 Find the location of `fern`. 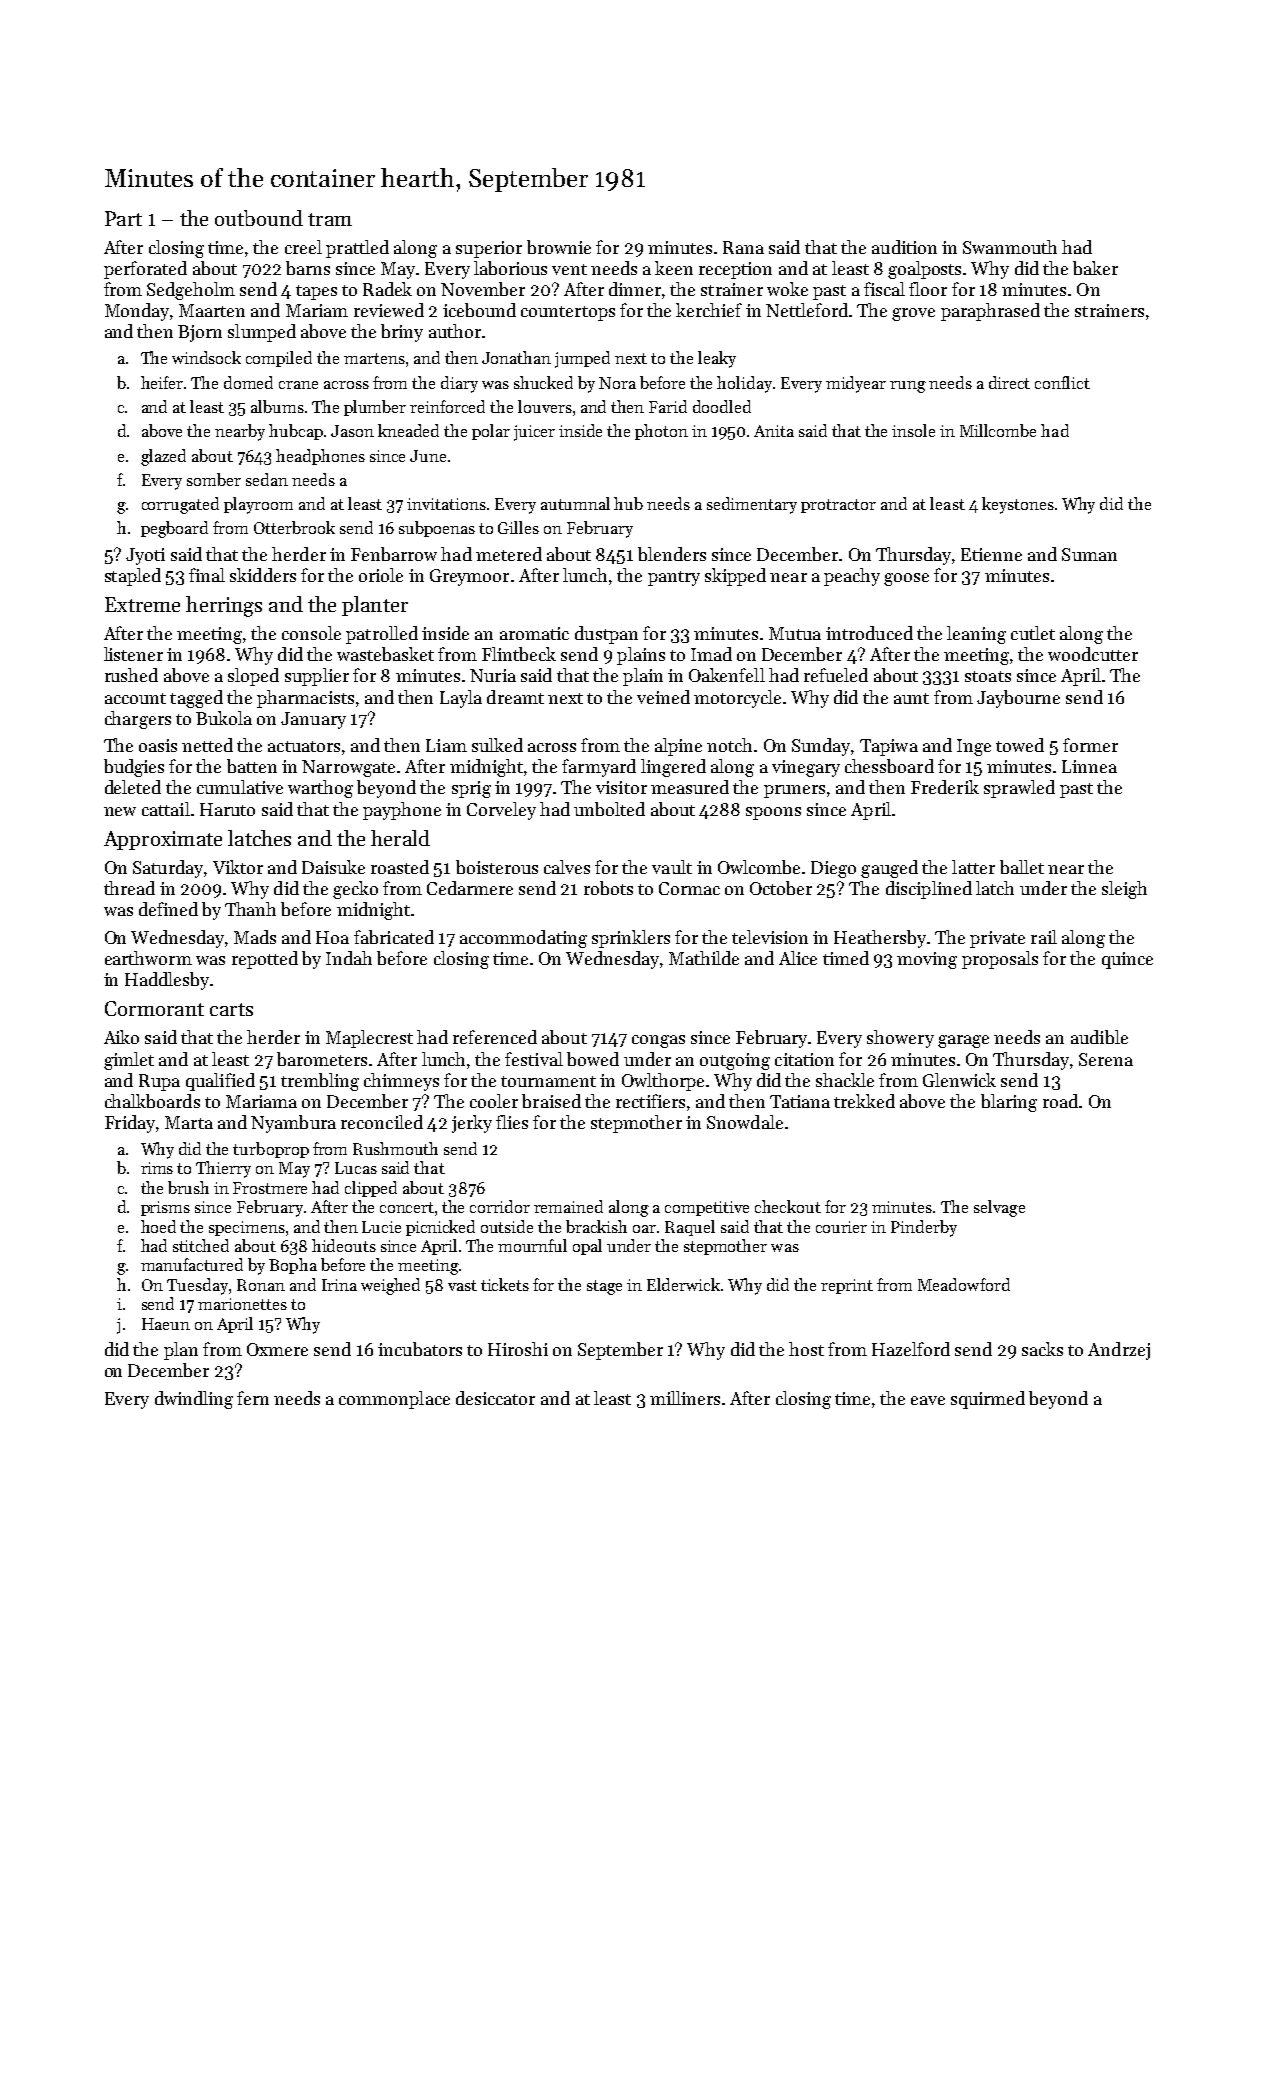

fern is located at coordinates (253, 1398).
